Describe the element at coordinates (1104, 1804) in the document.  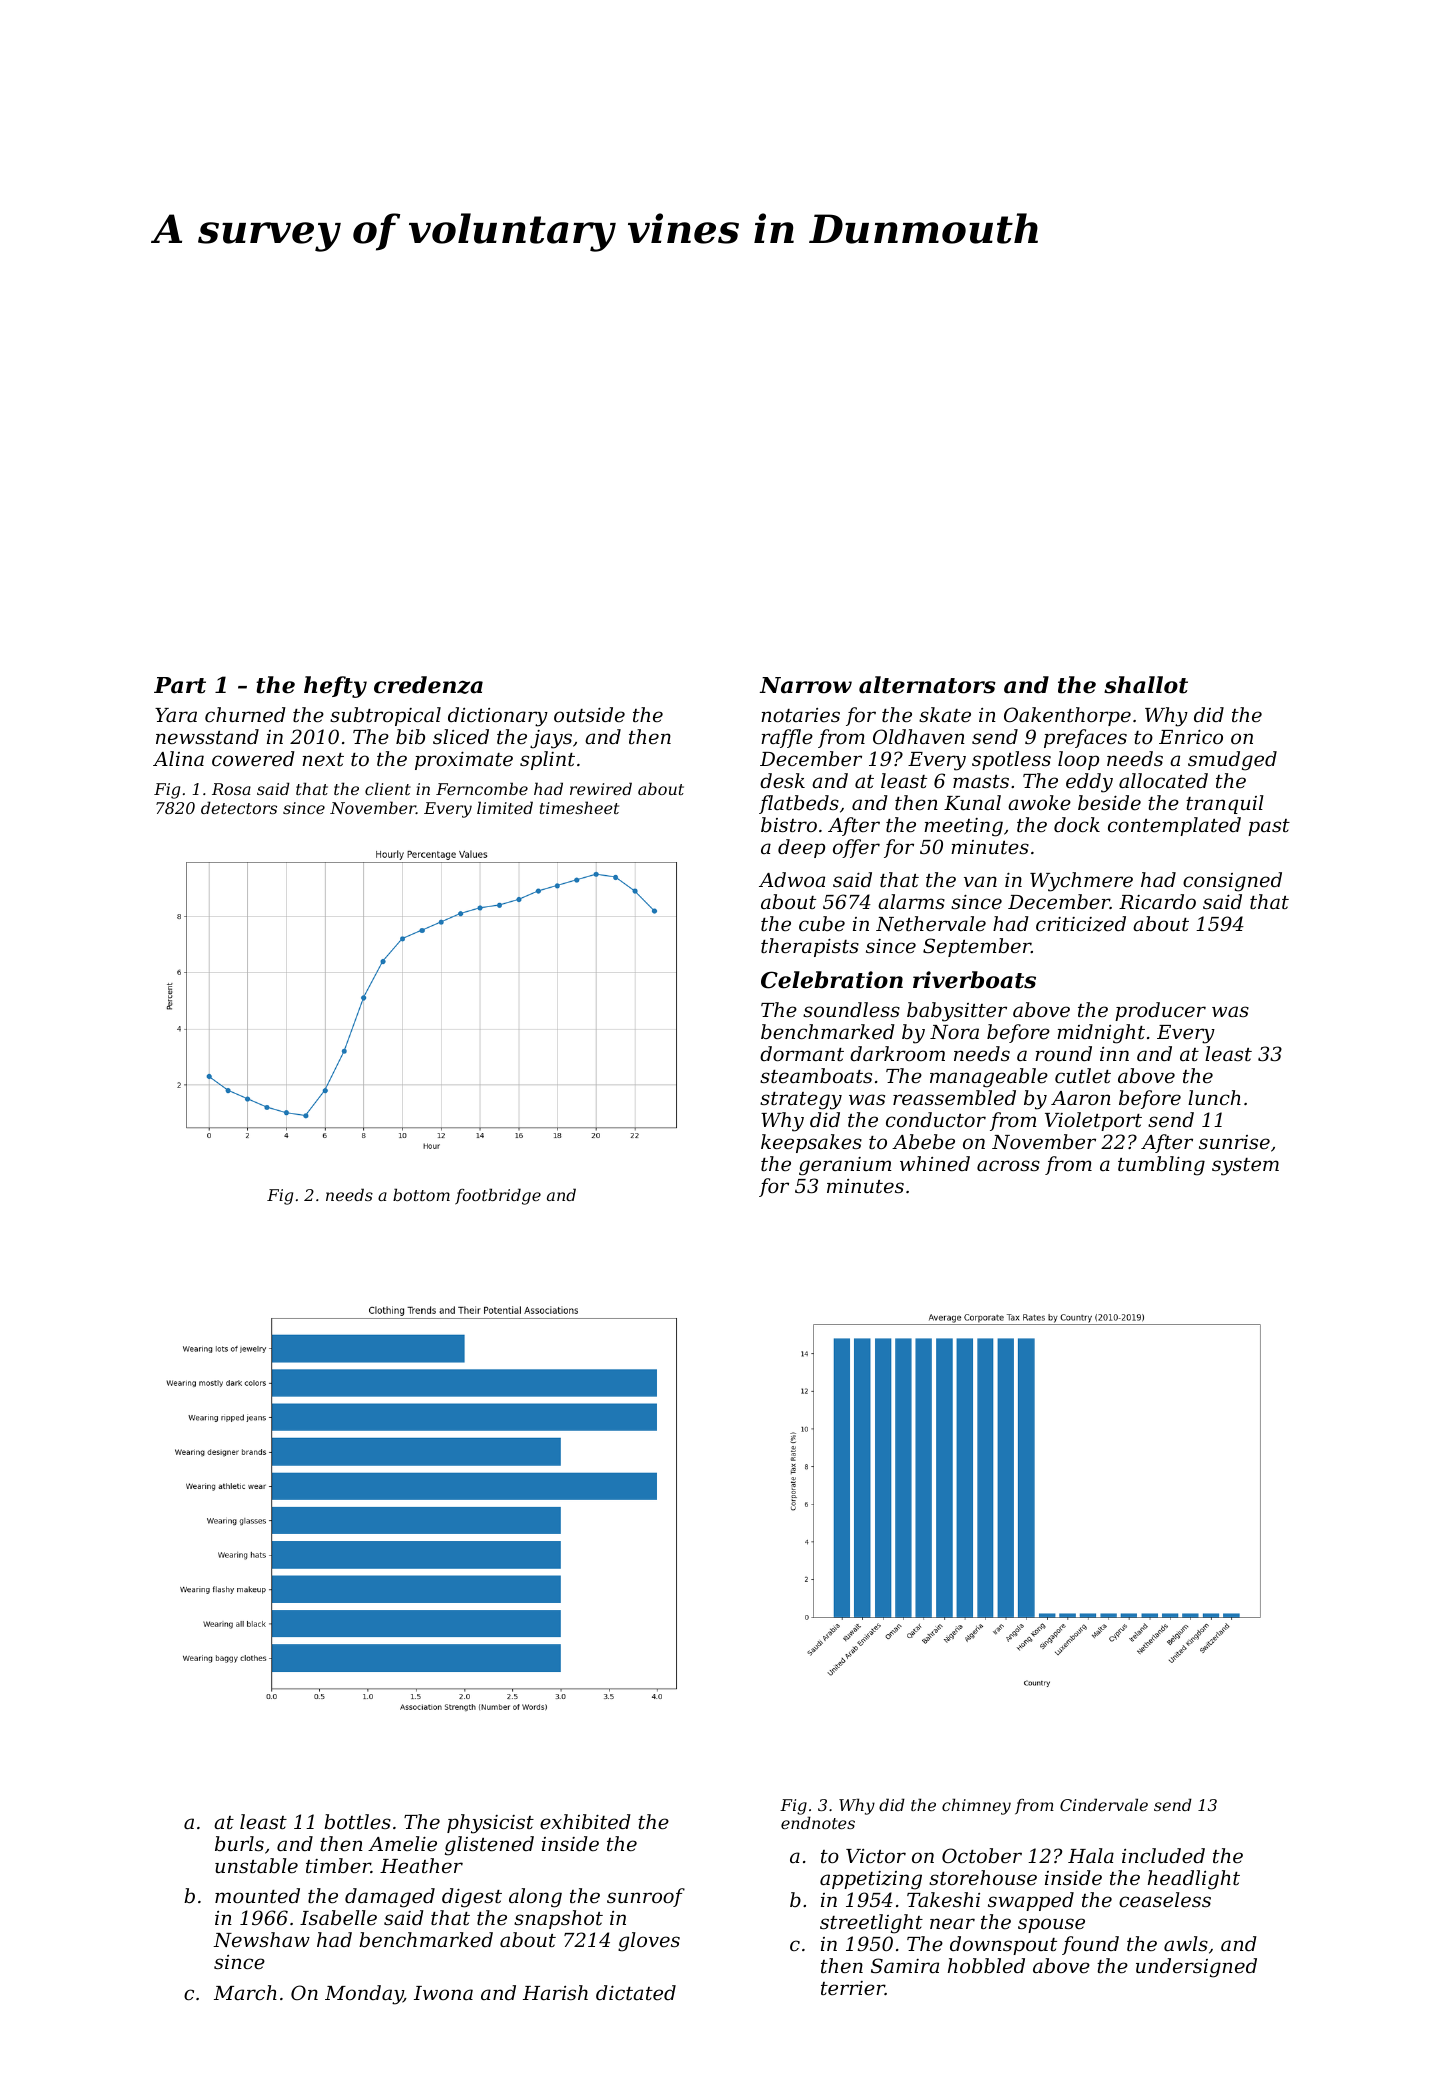
I see `Cindervale` at that location.
